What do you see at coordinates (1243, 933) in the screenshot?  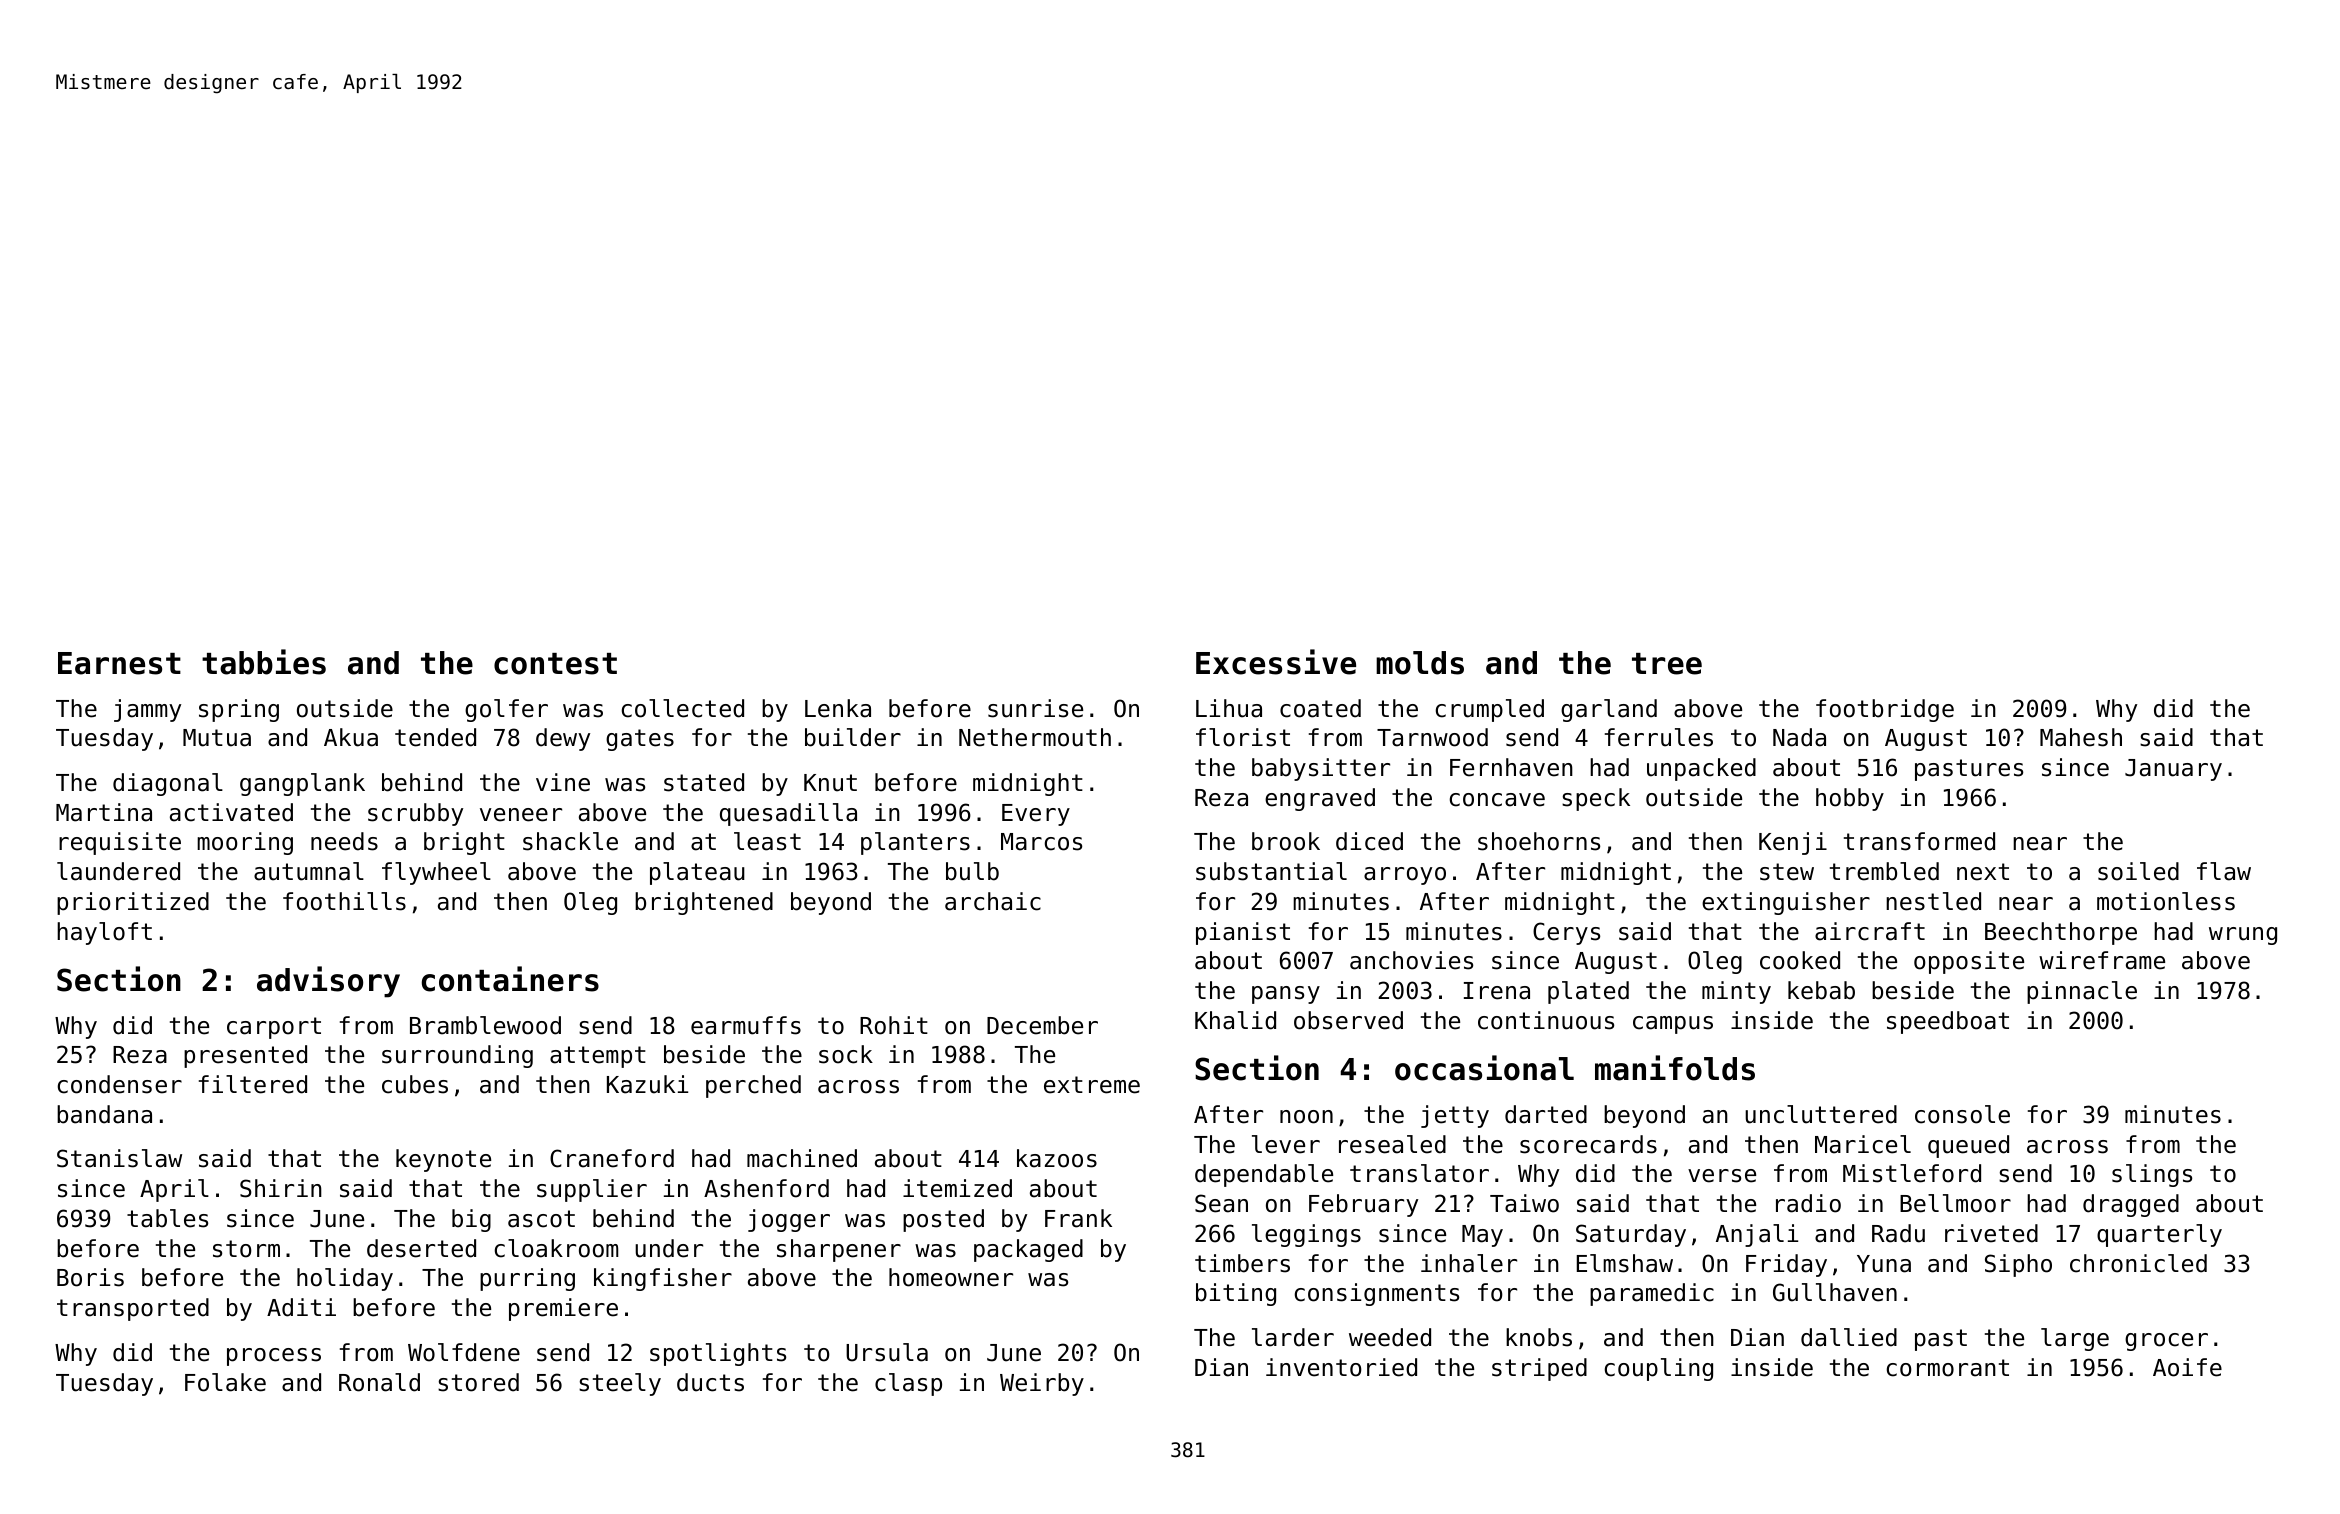 I see `pianist` at bounding box center [1243, 933].
